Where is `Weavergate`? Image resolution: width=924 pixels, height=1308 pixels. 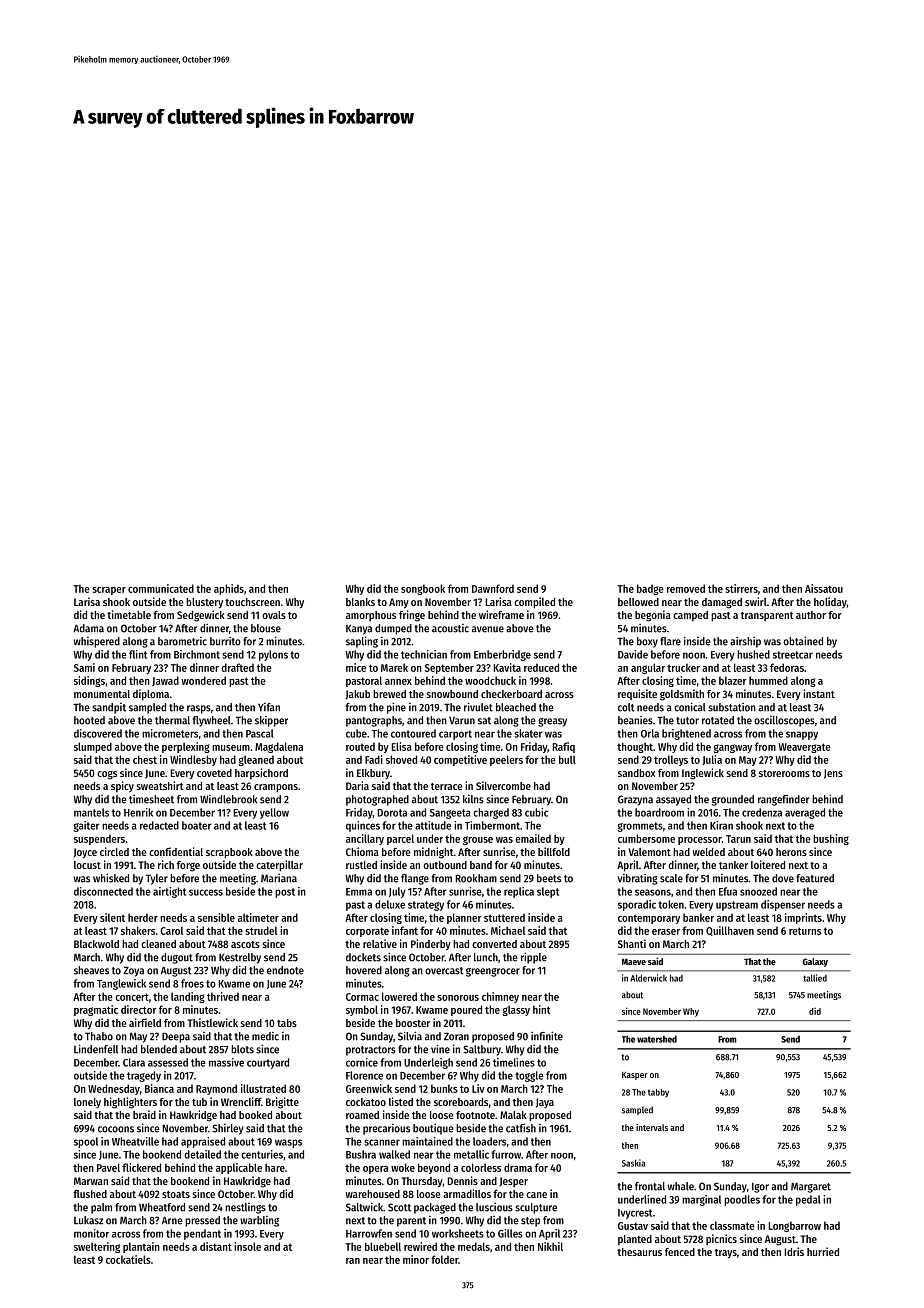
Weavergate is located at coordinates (805, 748).
